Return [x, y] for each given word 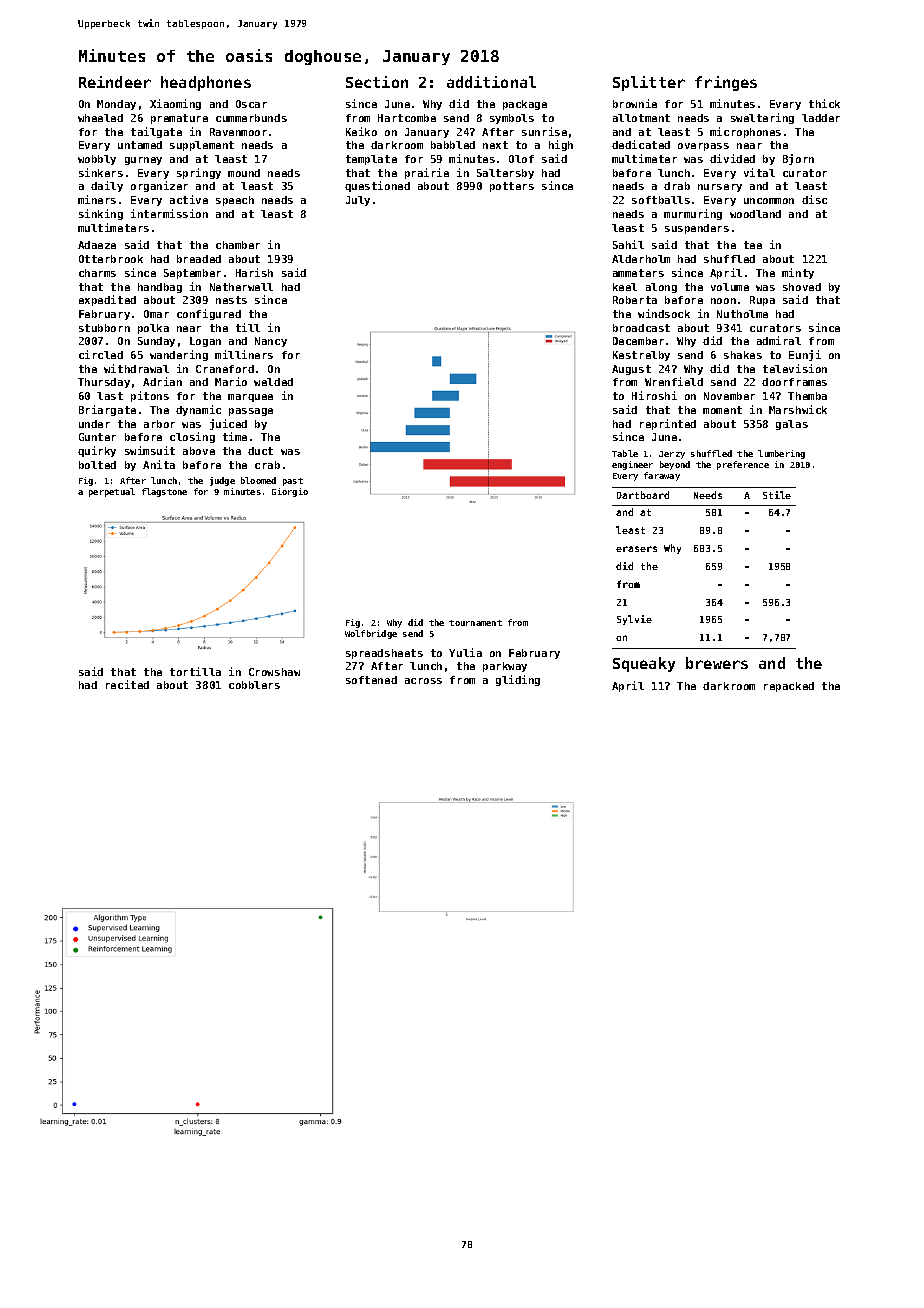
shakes [743, 355]
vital [759, 172]
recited [127, 684]
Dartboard [643, 495]
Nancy [271, 342]
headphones [206, 83]
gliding [518, 680]
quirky [97, 451]
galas [792, 425]
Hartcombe [407, 118]
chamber [238, 245]
